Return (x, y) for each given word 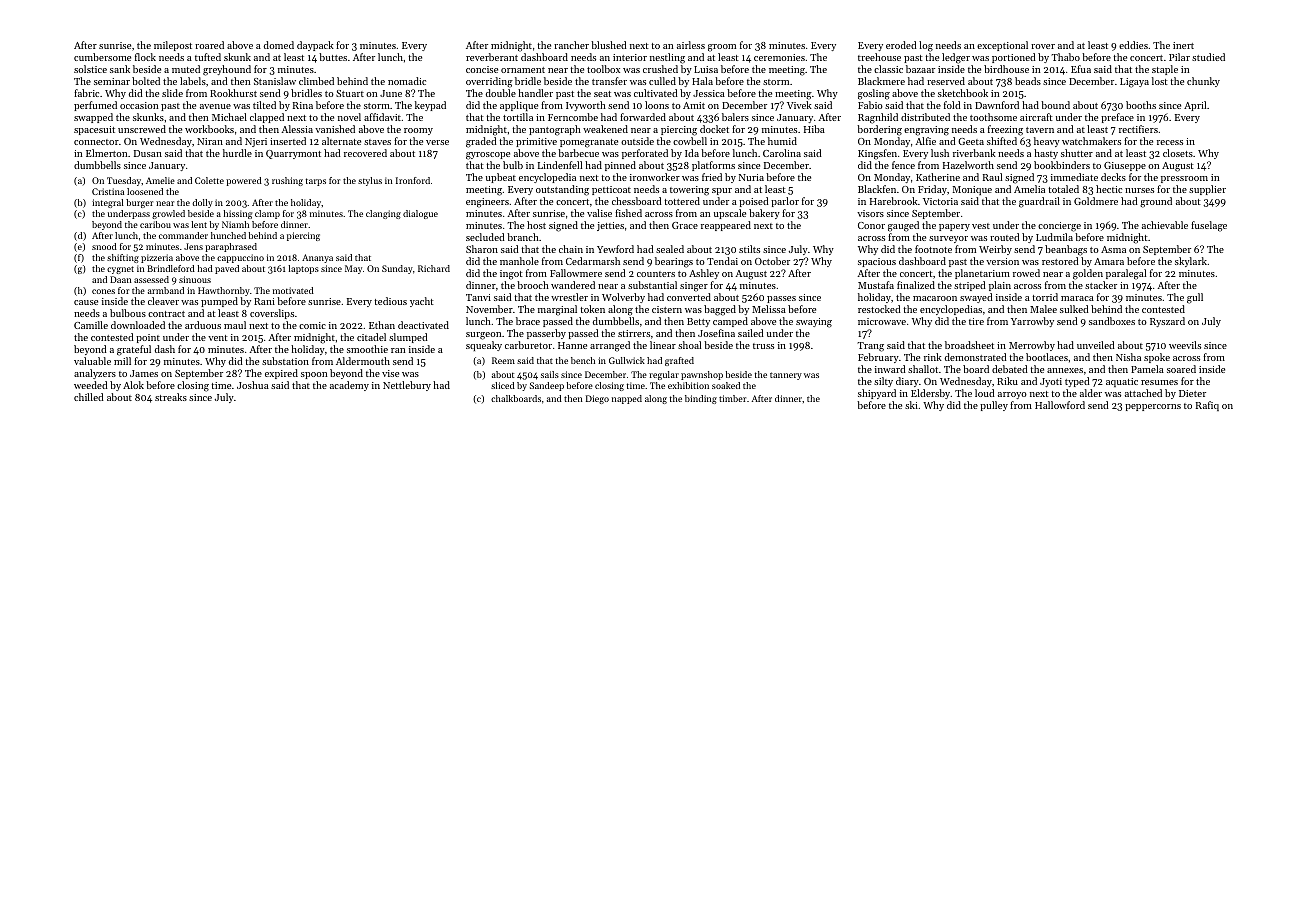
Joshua (253, 385)
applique (519, 106)
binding (701, 399)
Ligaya (1134, 83)
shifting (123, 258)
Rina (303, 105)
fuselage (1209, 226)
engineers (487, 203)
